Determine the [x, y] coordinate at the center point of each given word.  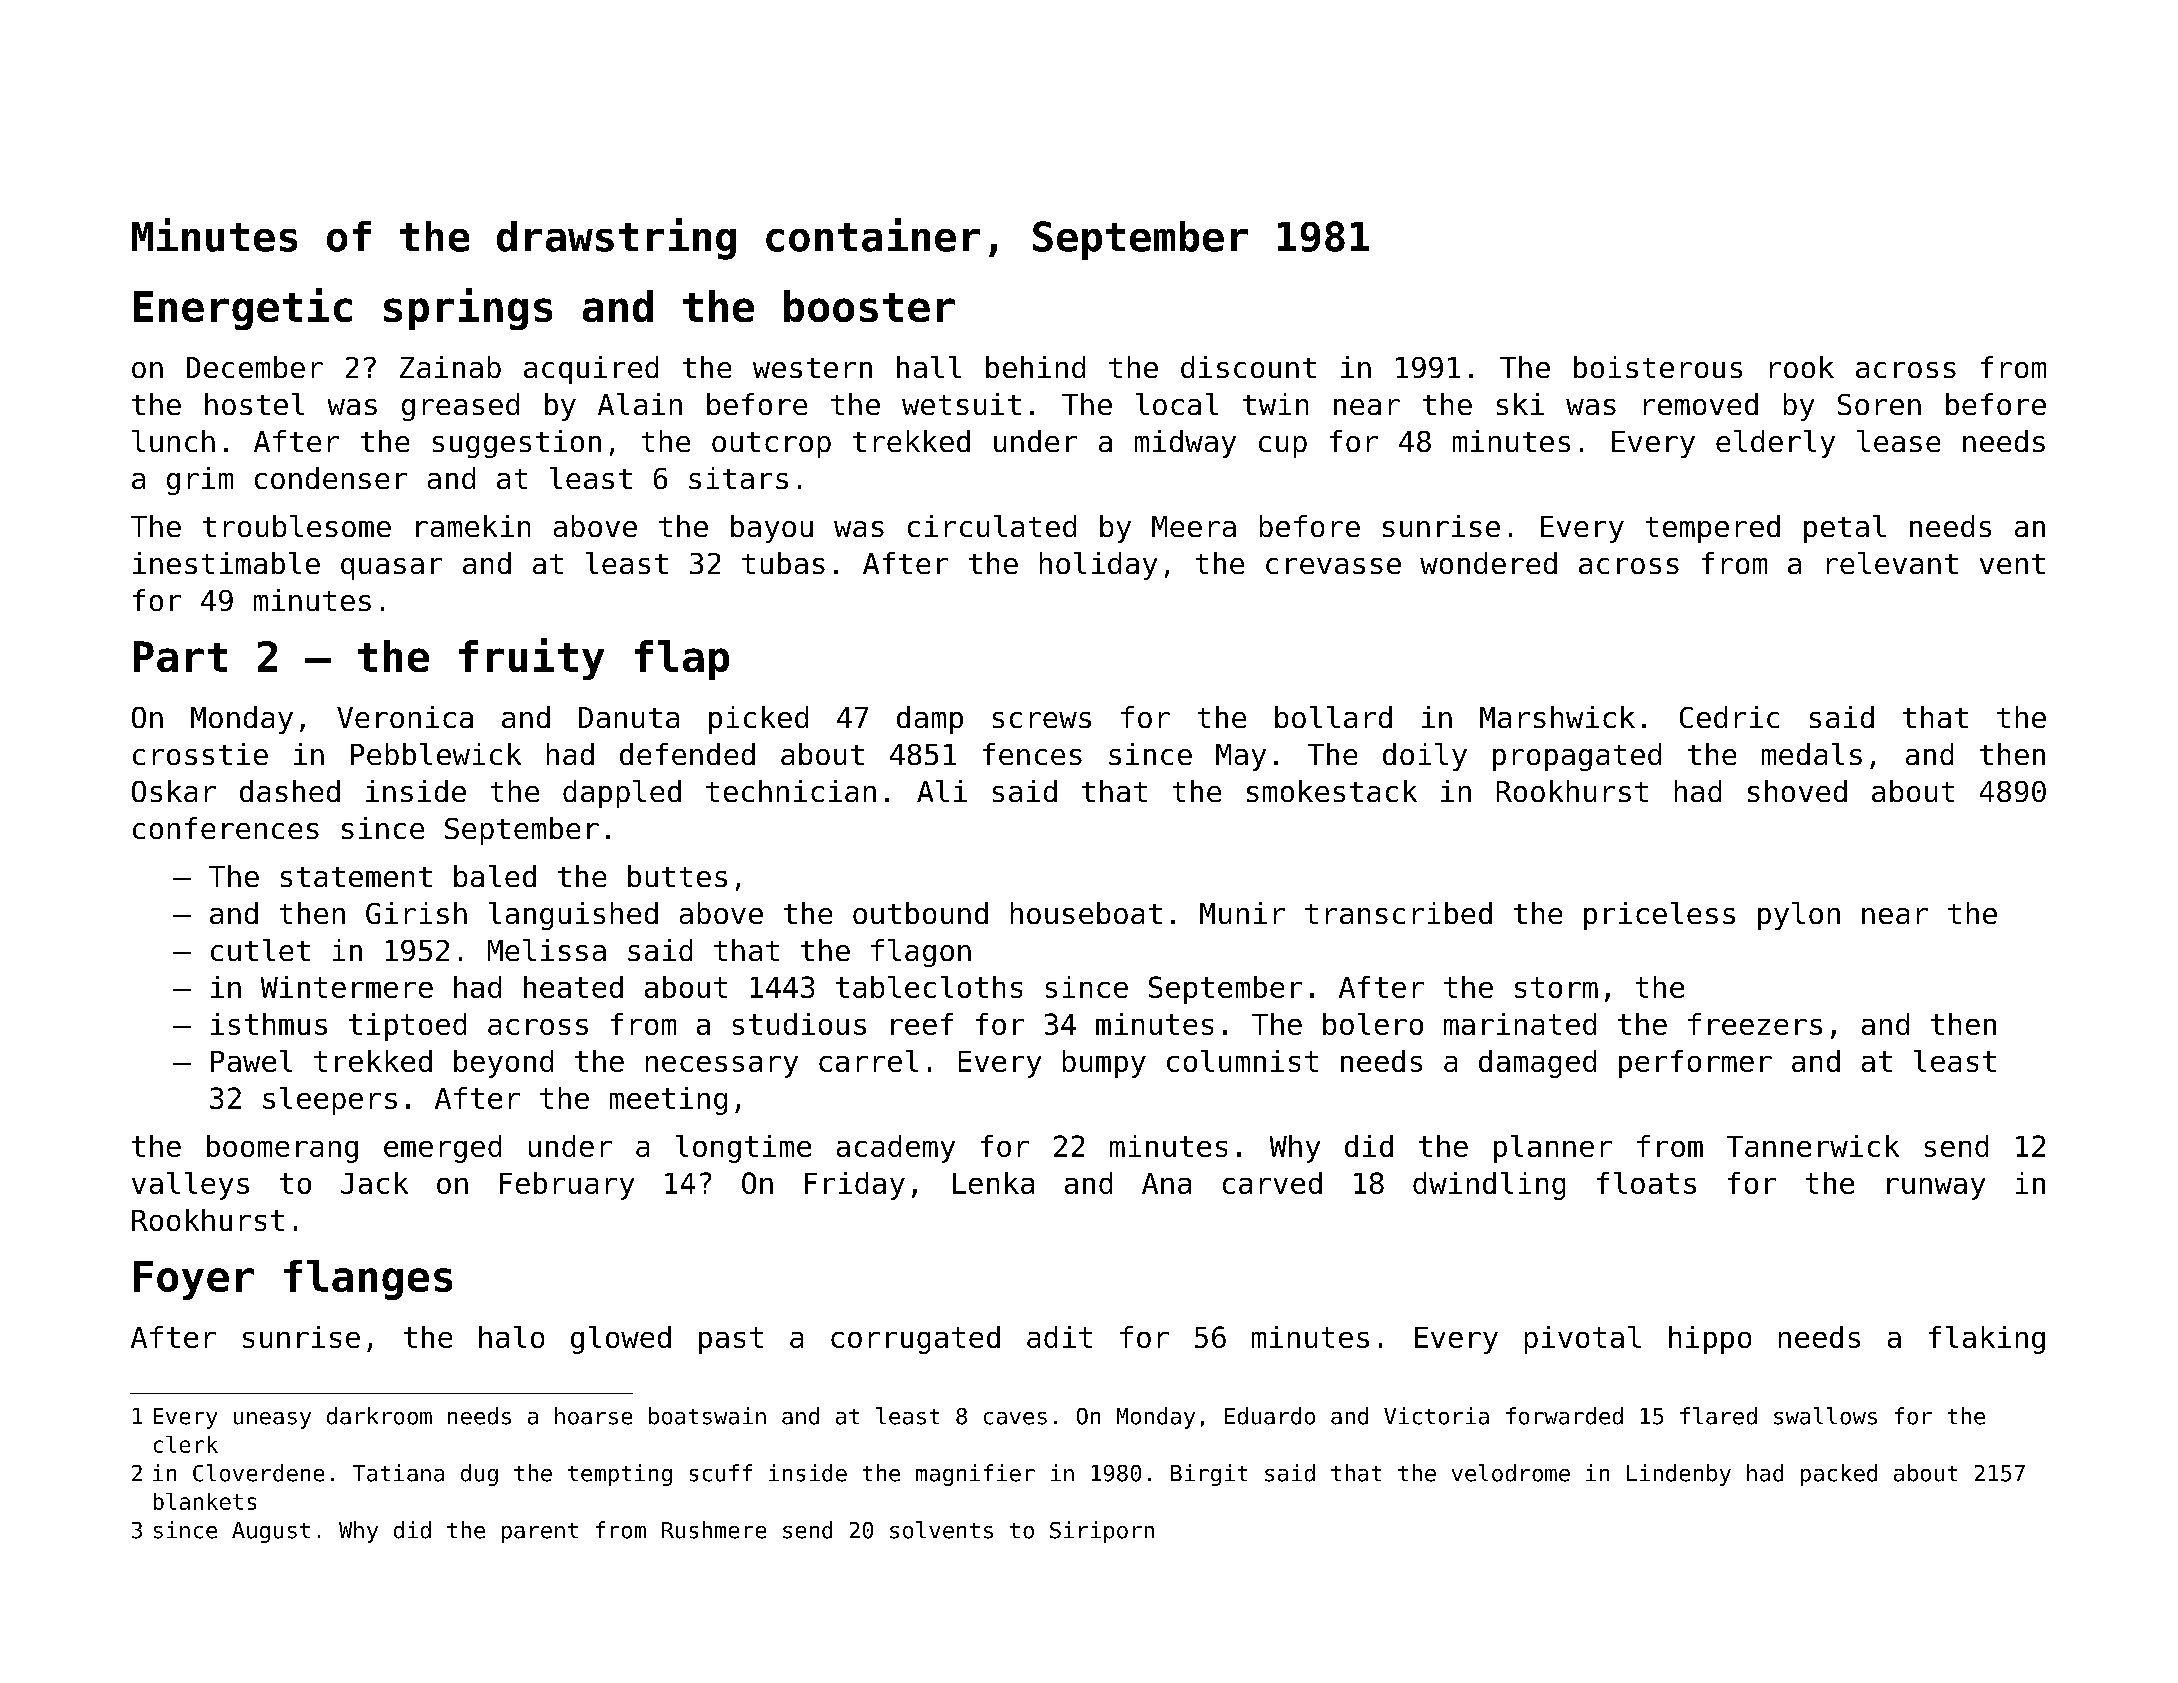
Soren [1879, 404]
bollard [1333, 717]
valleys [190, 1186]
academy [896, 1149]
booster [869, 306]
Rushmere [714, 1530]
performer [1695, 1064]
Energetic [243, 309]
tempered [1713, 529]
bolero [1373, 1024]
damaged [1537, 1064]
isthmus [269, 1024]
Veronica [405, 717]
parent [540, 1533]
